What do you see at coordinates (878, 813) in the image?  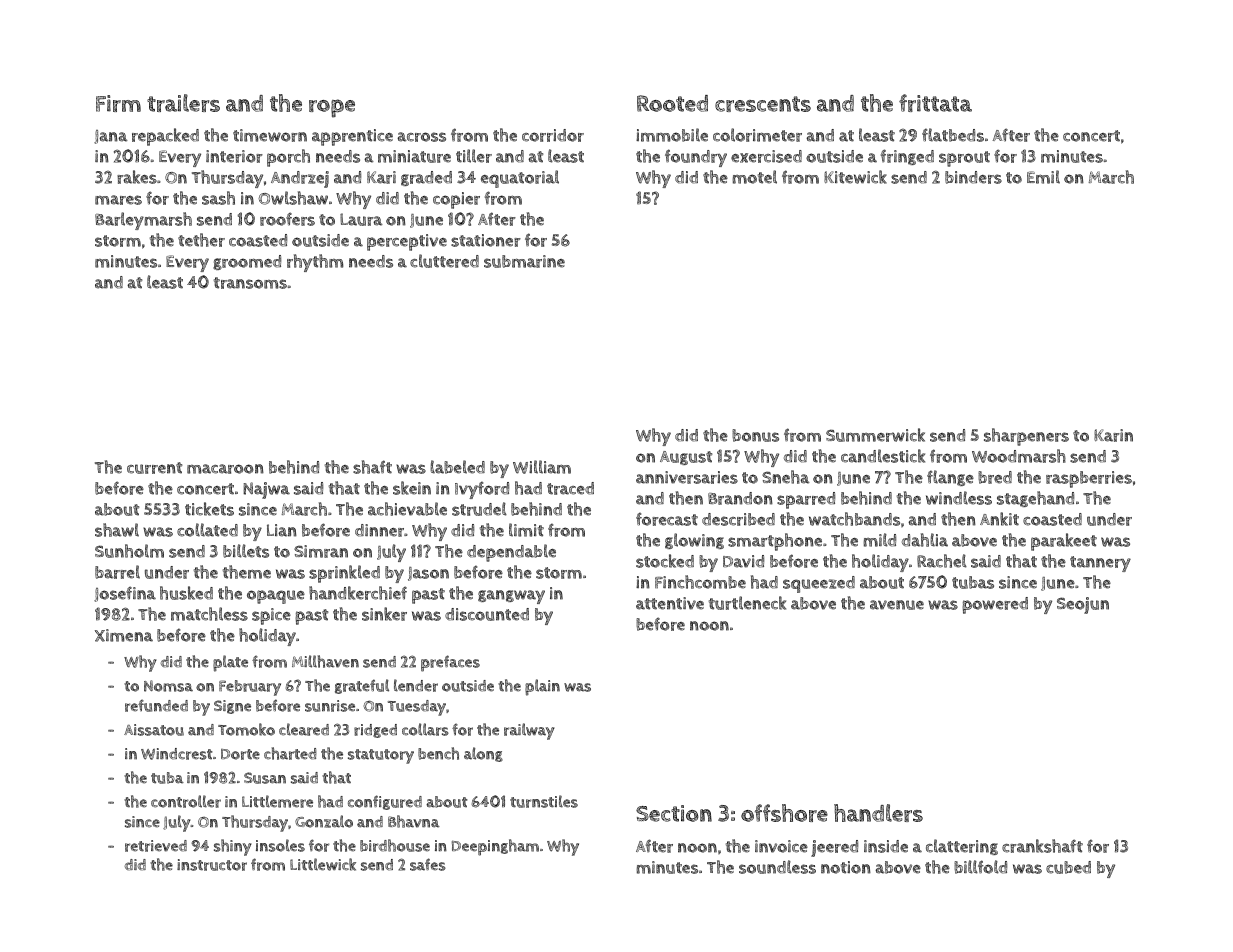 I see `handlers` at bounding box center [878, 813].
